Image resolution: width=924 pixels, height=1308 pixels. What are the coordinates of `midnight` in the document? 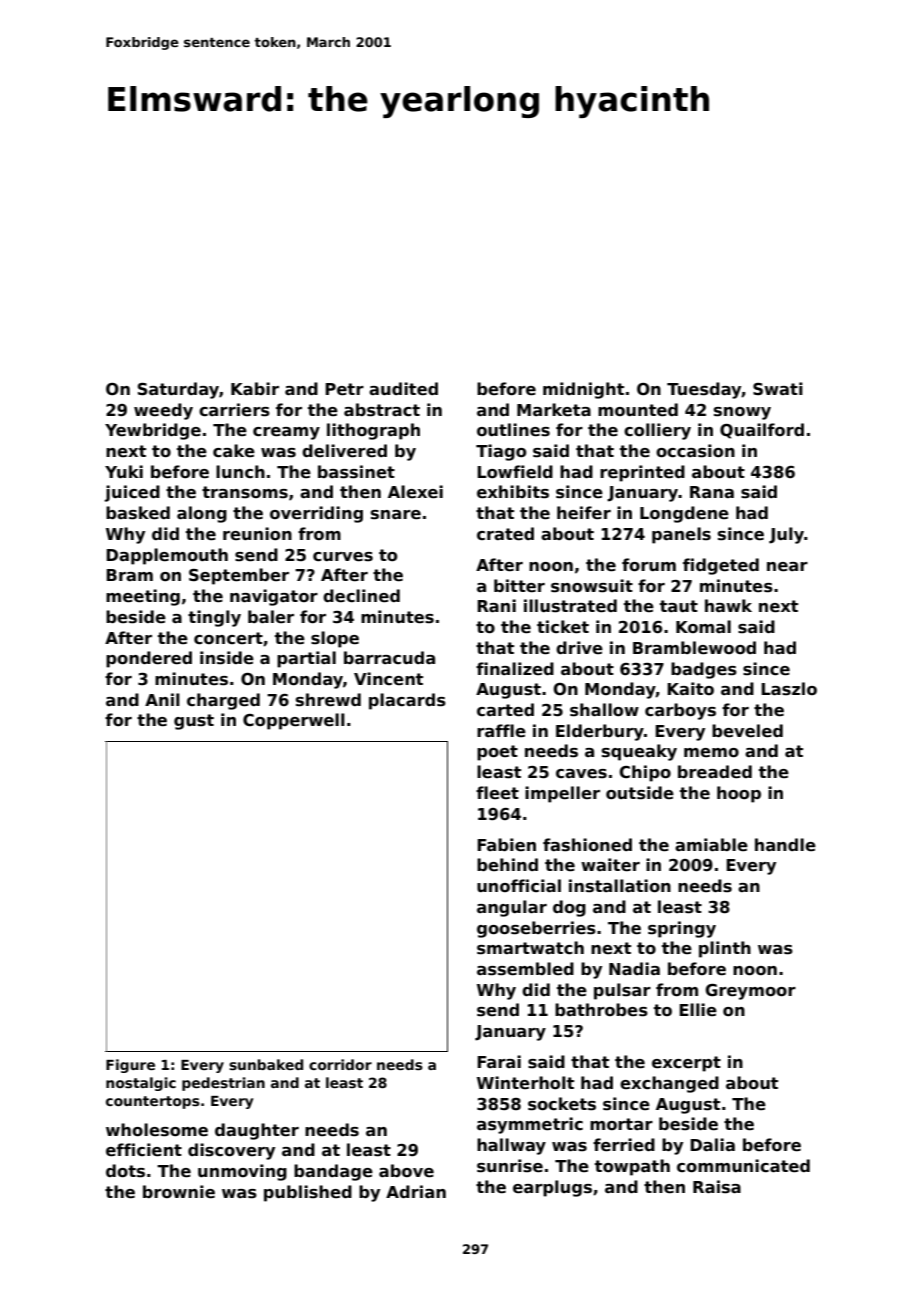 It's located at (583, 390).
